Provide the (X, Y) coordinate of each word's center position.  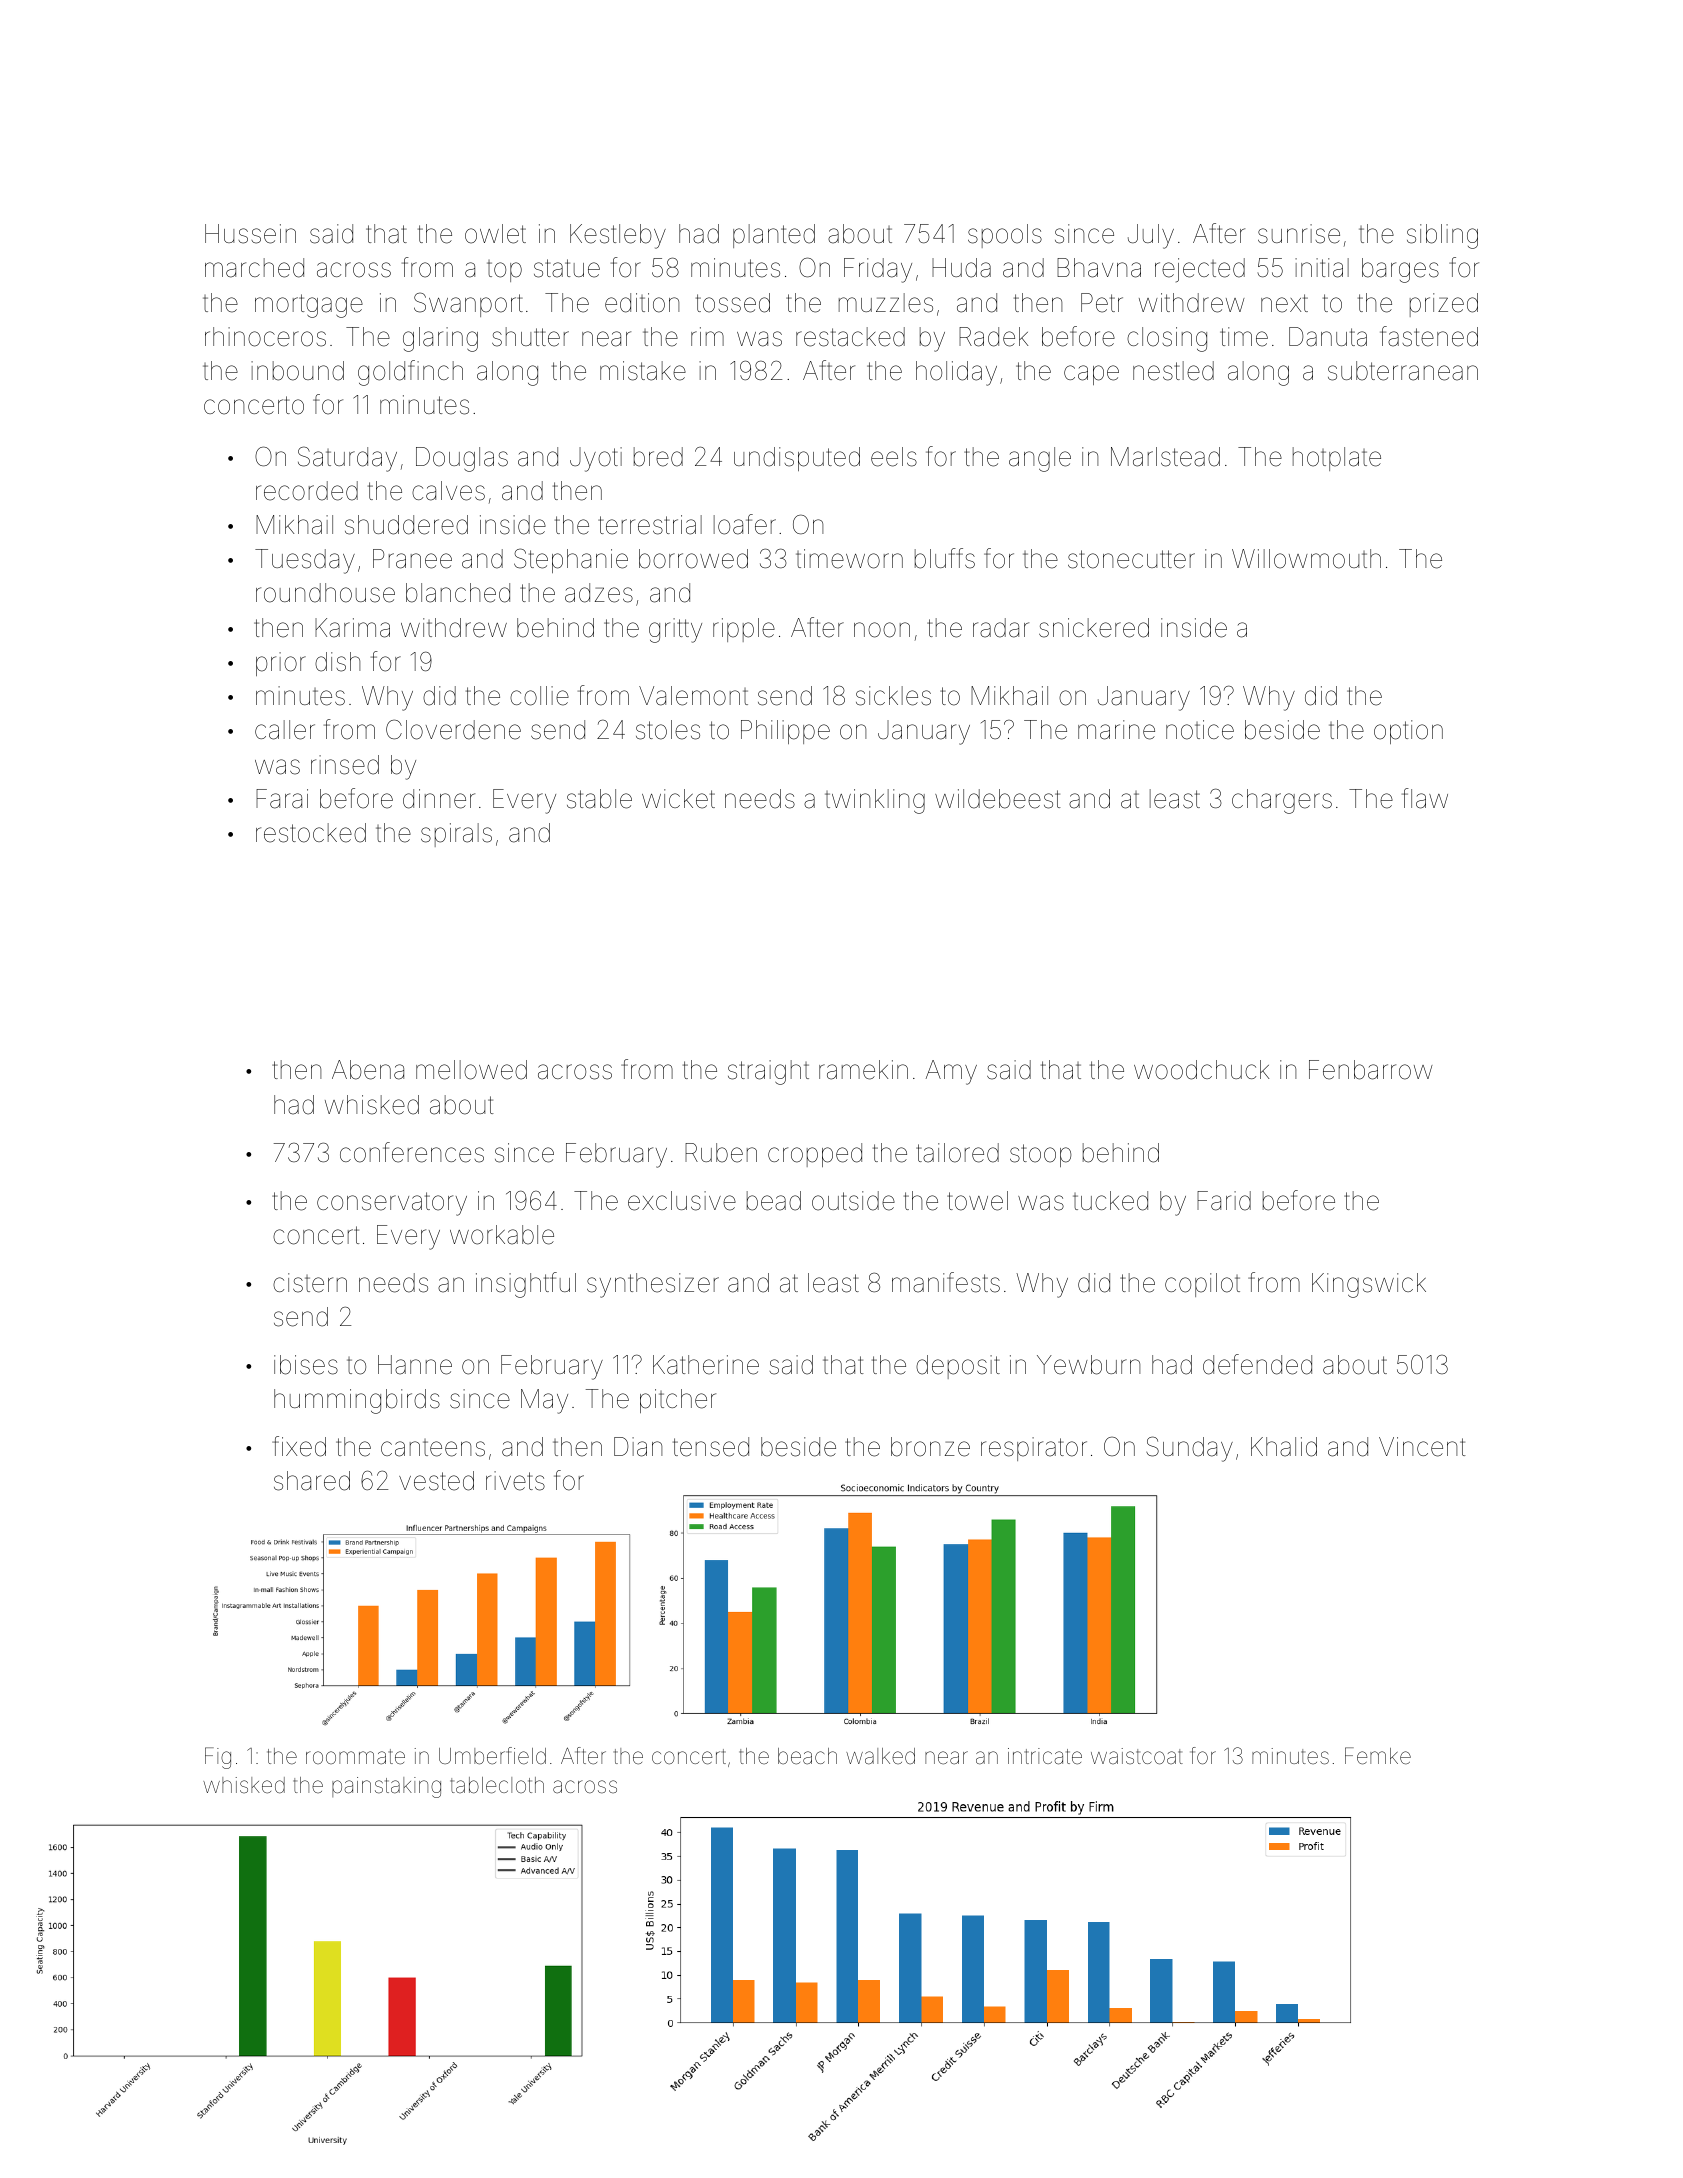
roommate (355, 1757)
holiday (956, 373)
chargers (1282, 801)
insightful (526, 1285)
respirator (1034, 1449)
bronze (930, 1447)
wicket (678, 799)
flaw (1425, 798)
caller (285, 730)
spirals (456, 835)
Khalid (1284, 1447)
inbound (297, 371)
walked (880, 1756)
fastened (1429, 336)
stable (599, 799)
